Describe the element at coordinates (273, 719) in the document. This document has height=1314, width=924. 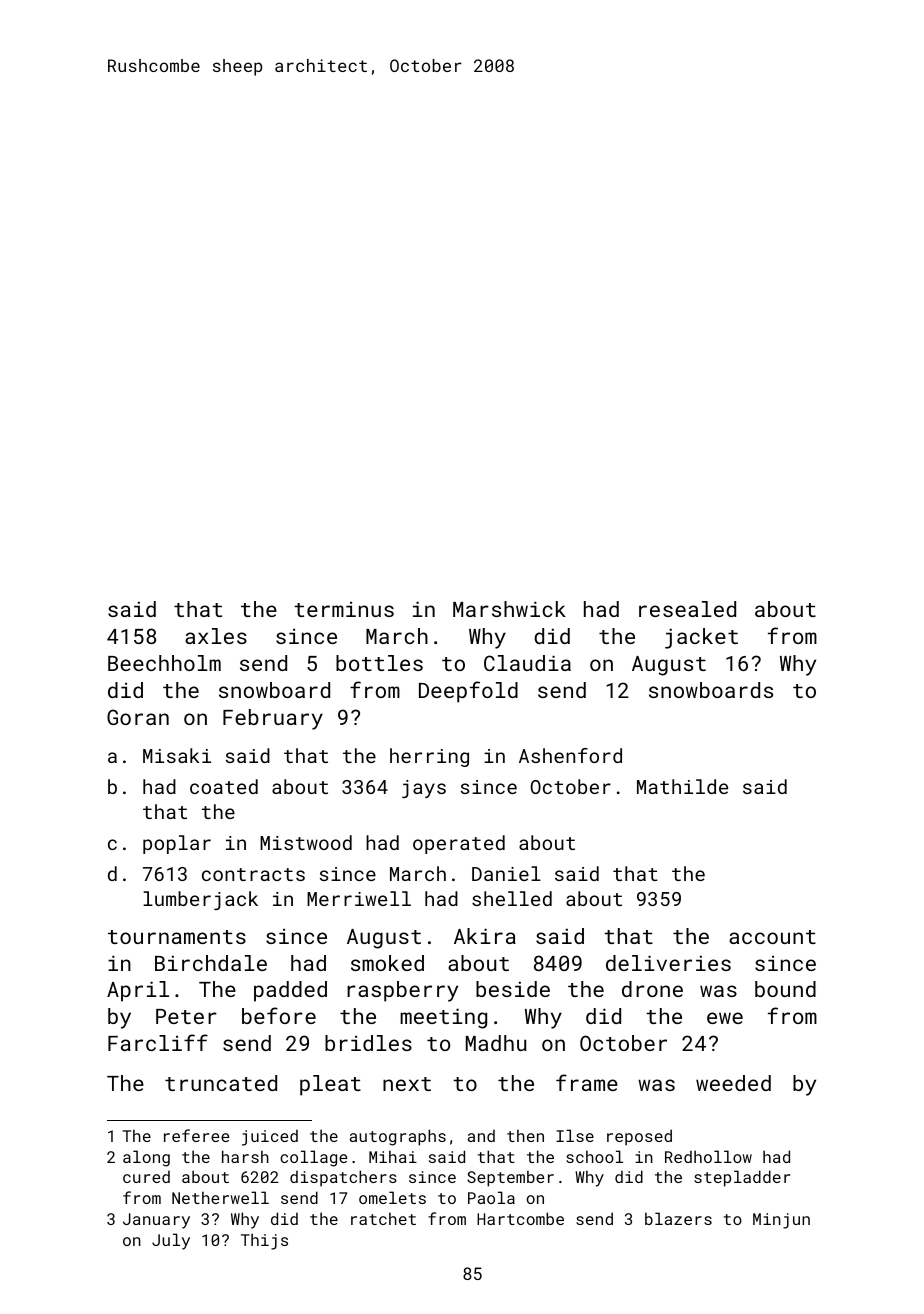
I see `February` at that location.
